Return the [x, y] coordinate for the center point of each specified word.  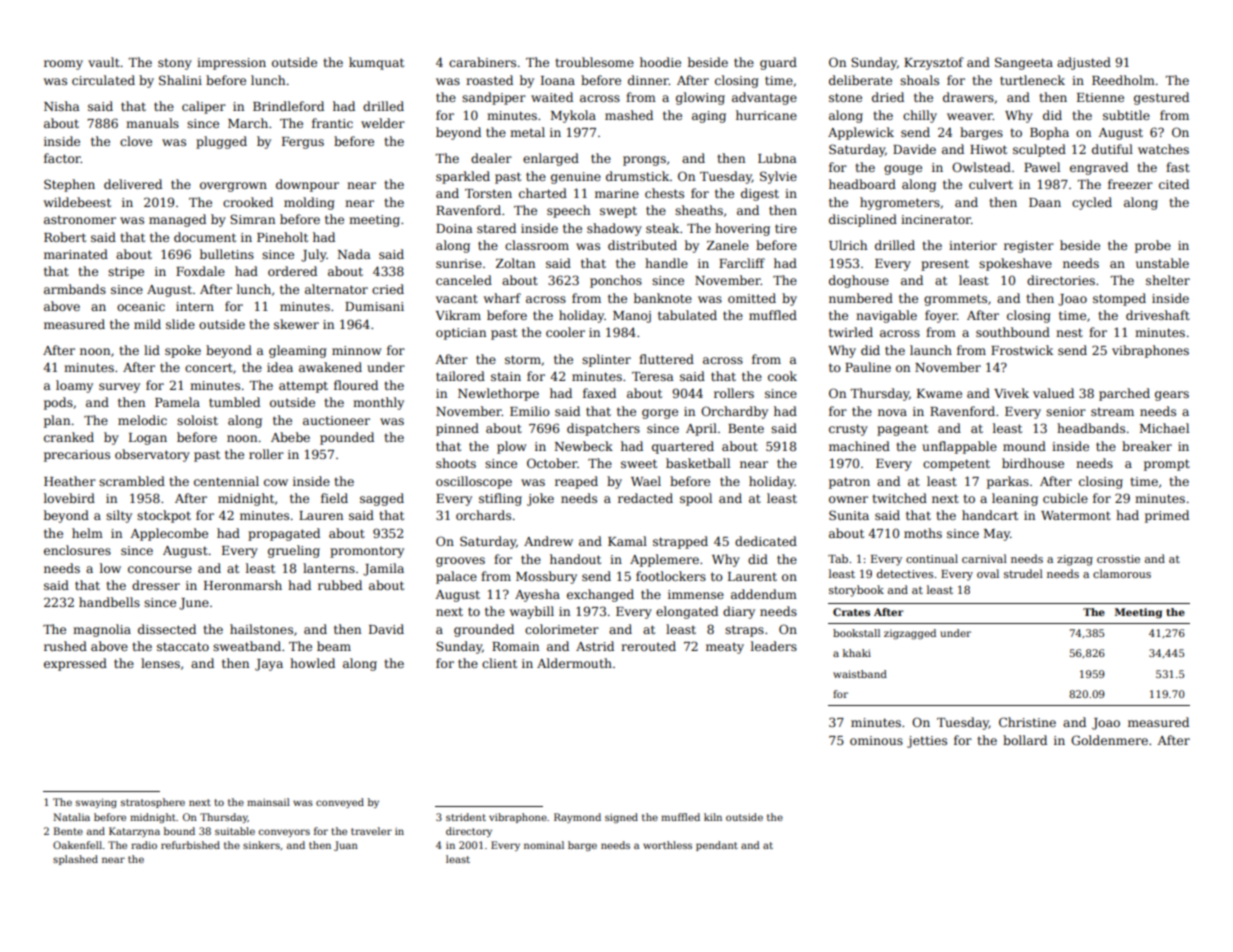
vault [104, 62]
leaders [774, 646]
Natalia [71, 817]
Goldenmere [1109, 740]
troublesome [594, 62]
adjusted [1084, 63]
